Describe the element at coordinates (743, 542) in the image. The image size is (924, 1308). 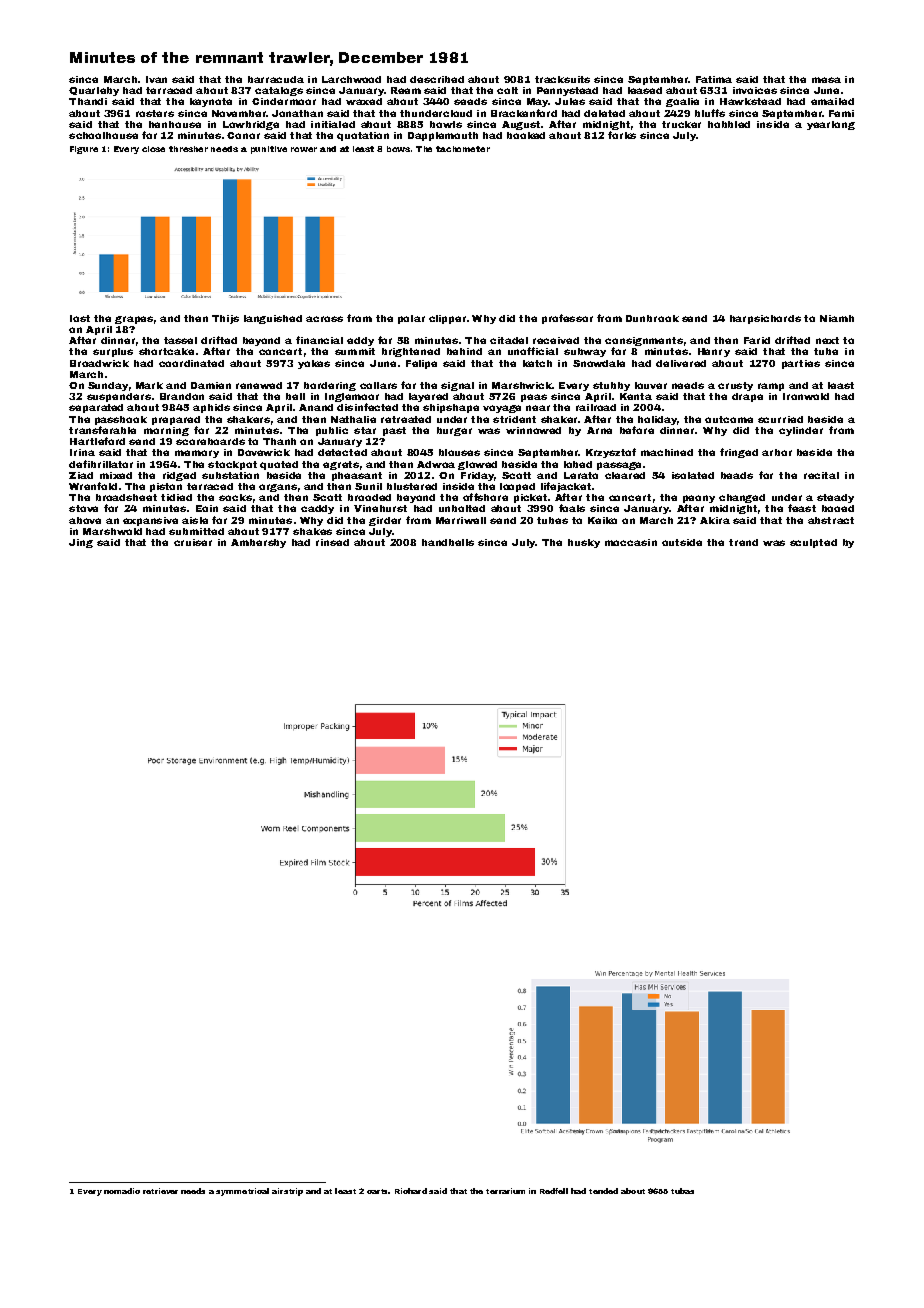
I see `trend` at that location.
